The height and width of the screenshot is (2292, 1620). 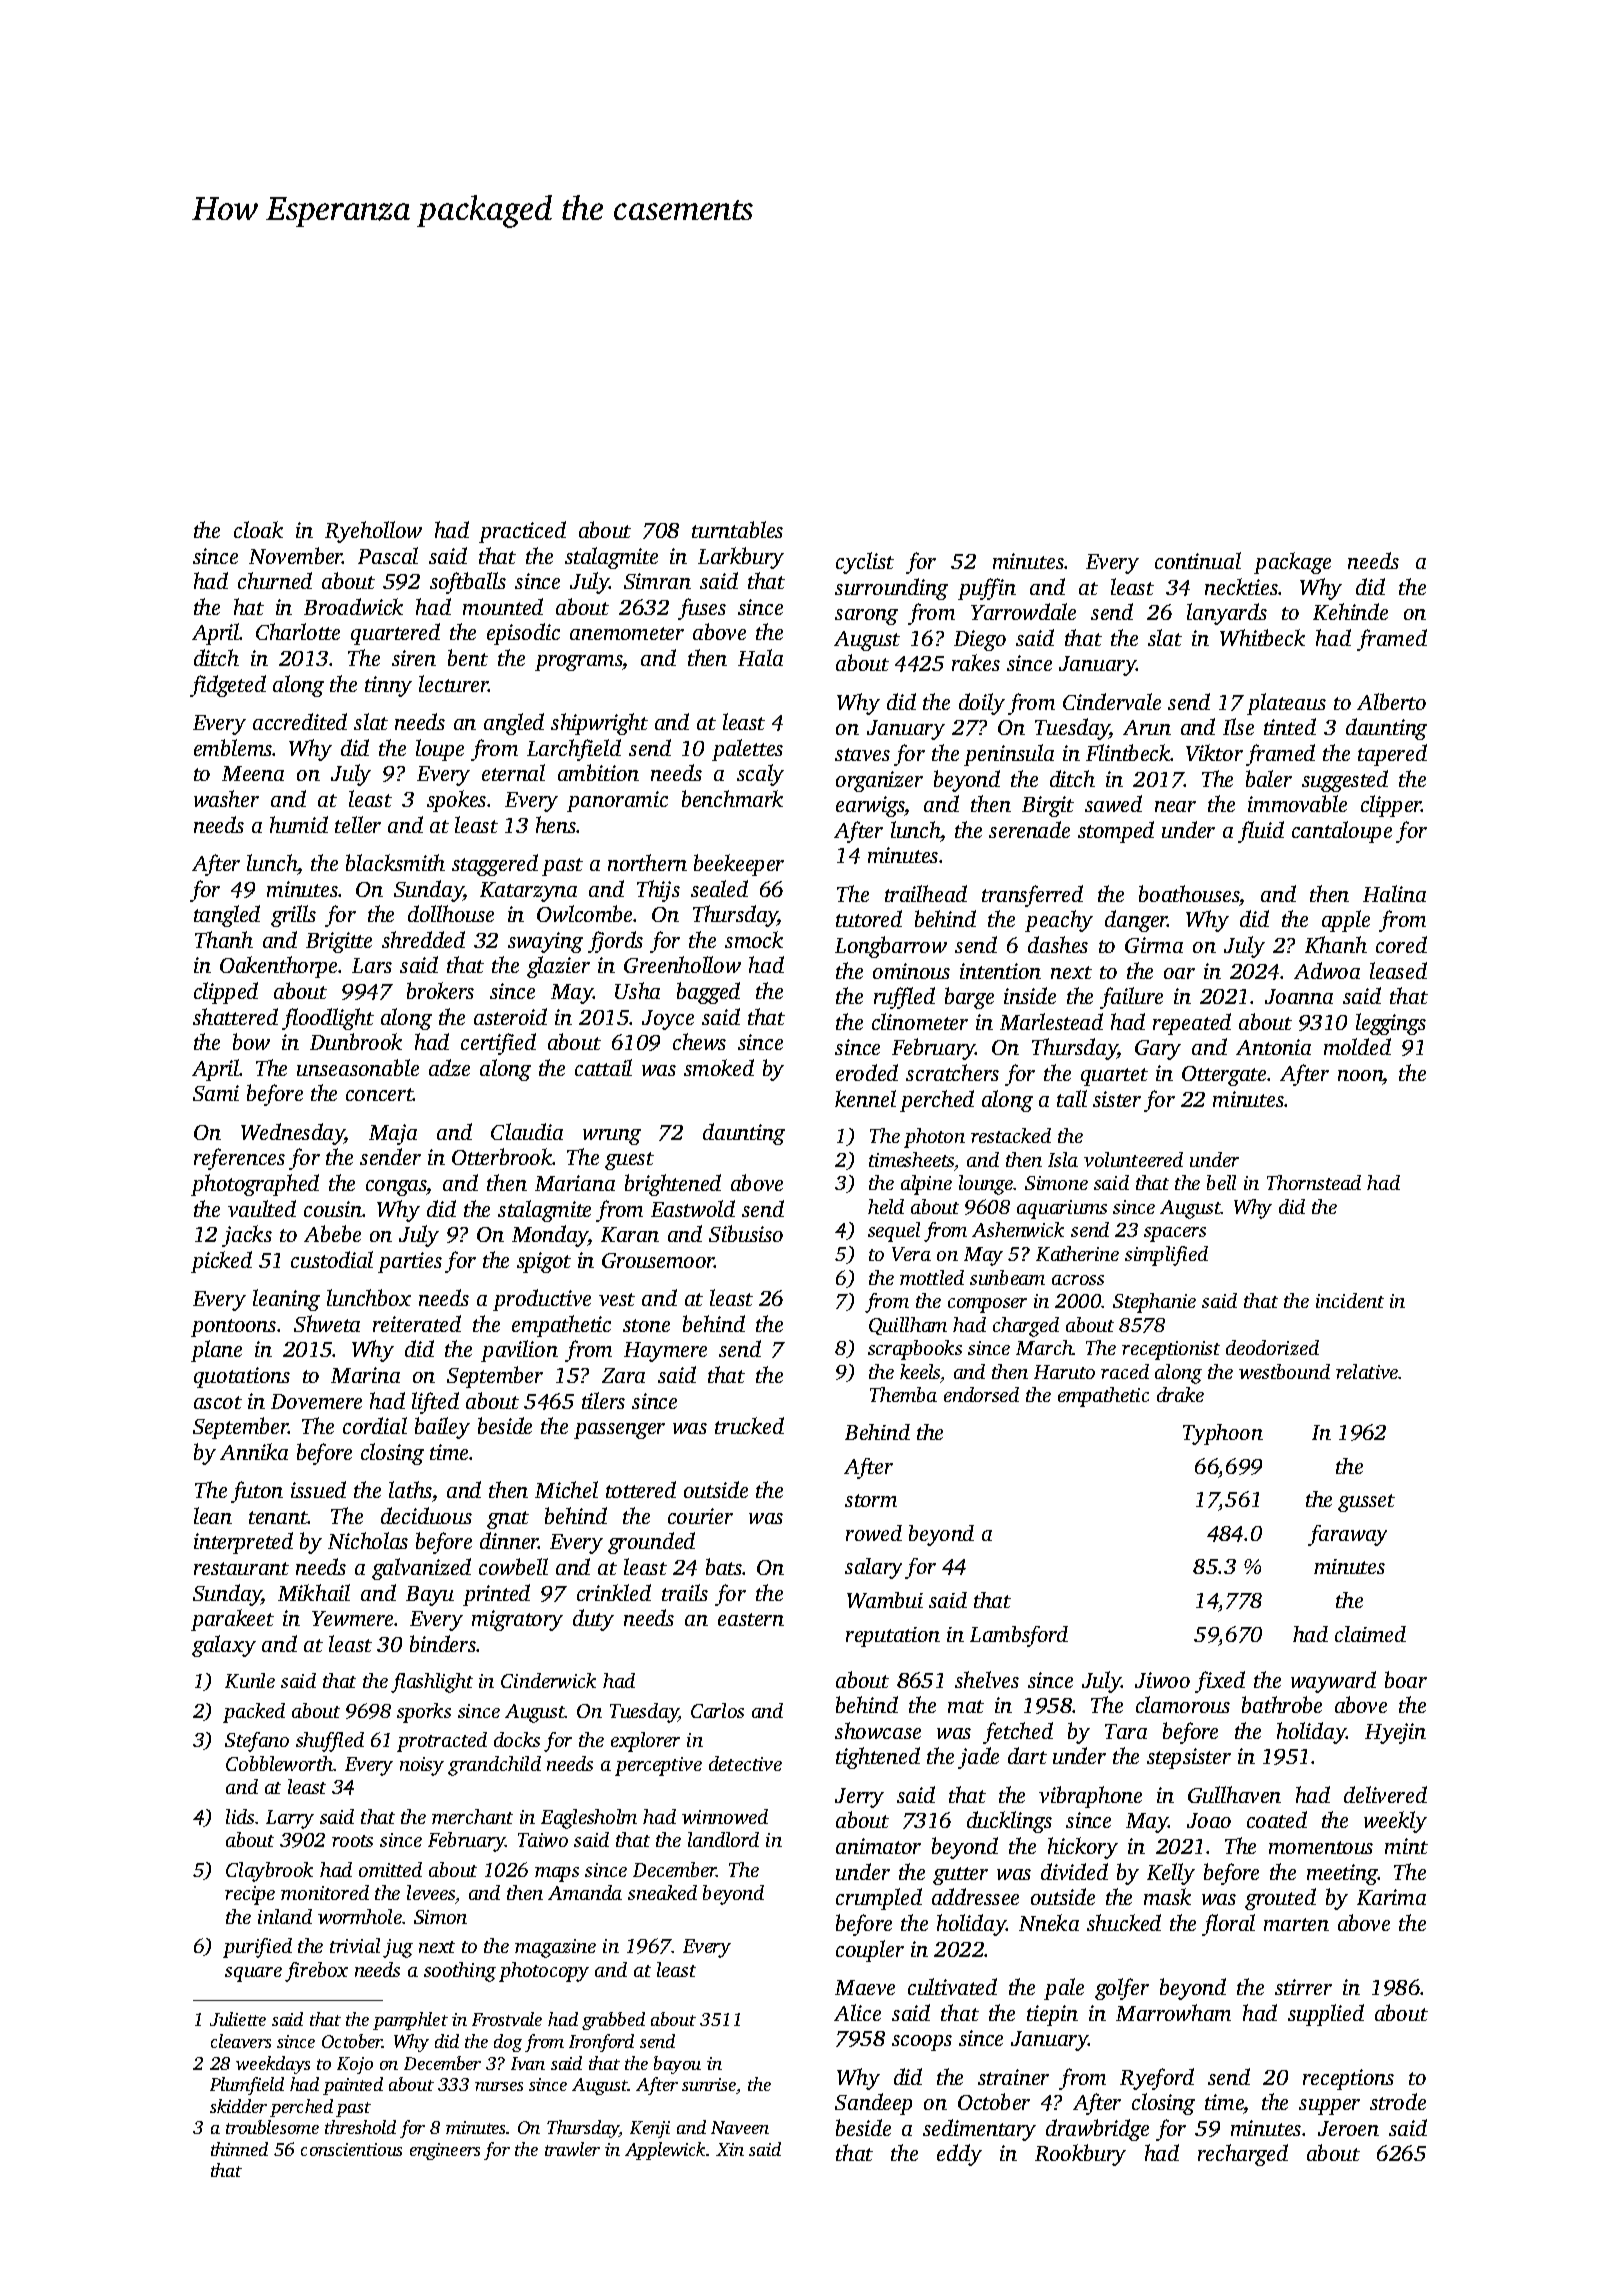 What do you see at coordinates (373, 532) in the screenshot?
I see `Ryehollow` at bounding box center [373, 532].
